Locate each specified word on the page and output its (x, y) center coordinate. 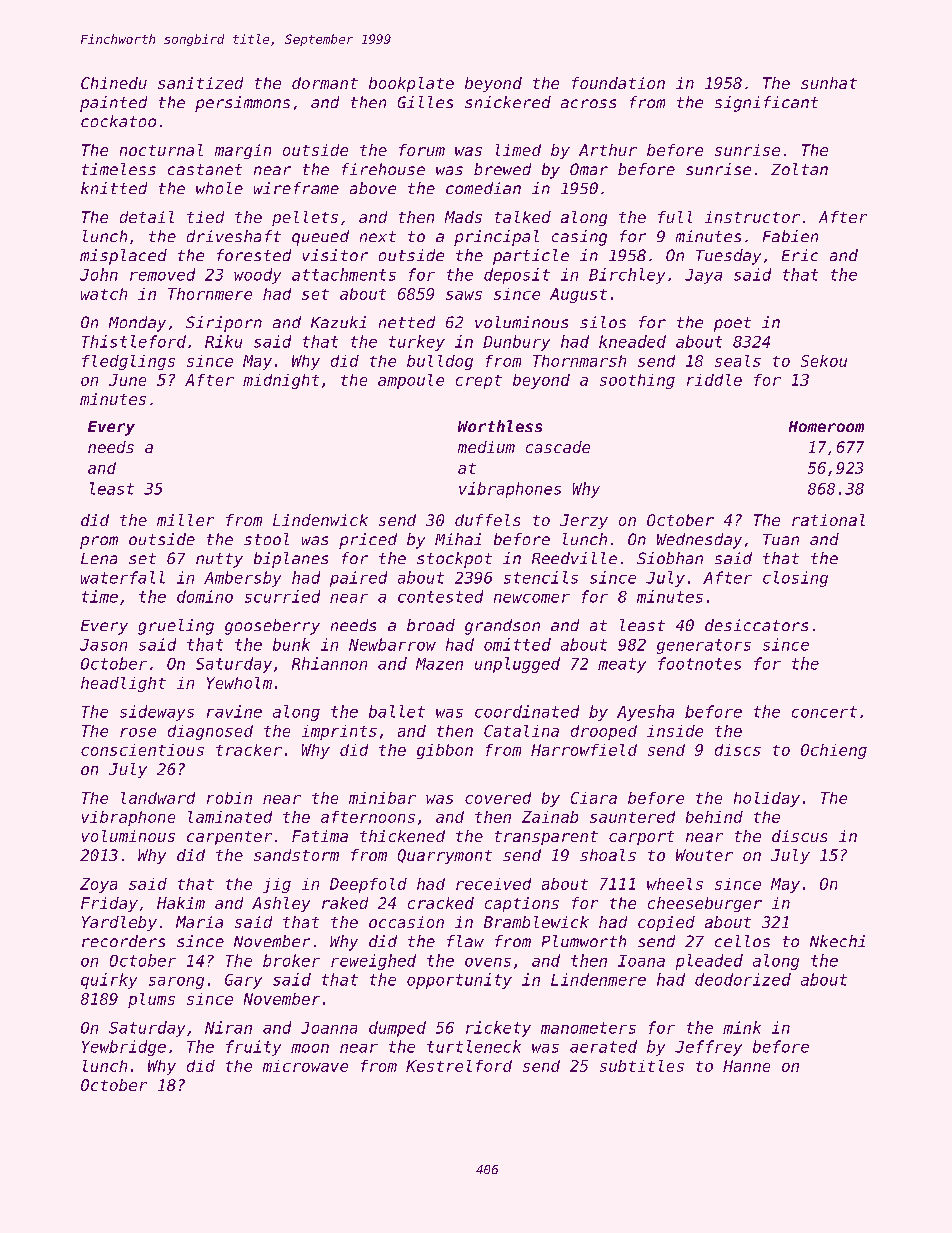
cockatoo (118, 121)
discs (738, 750)
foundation (618, 83)
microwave (305, 1066)
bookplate (411, 84)
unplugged (517, 665)
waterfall (123, 577)
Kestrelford (459, 1066)
